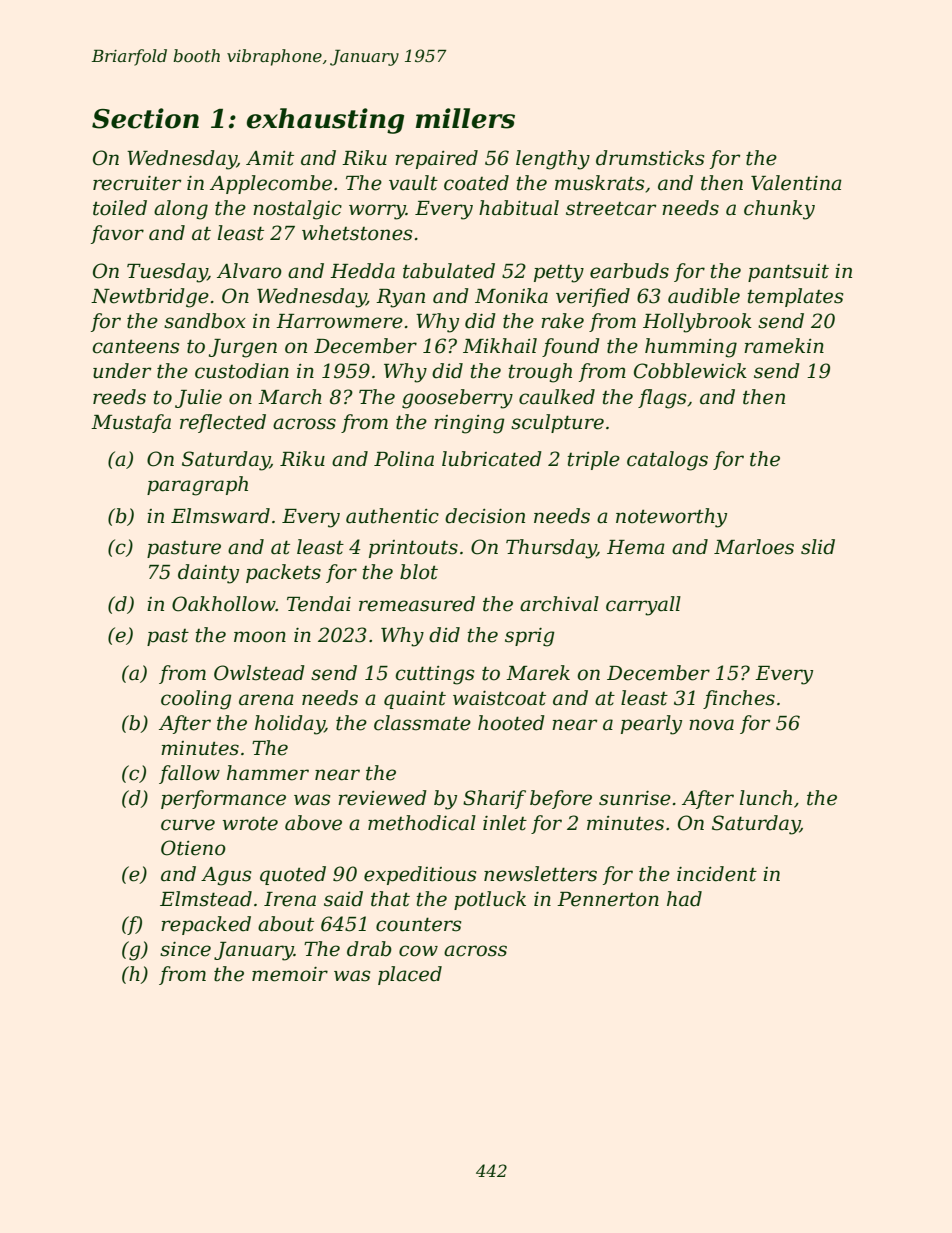  Describe the element at coordinates (511, 296) in the image. I see `Monika` at that location.
